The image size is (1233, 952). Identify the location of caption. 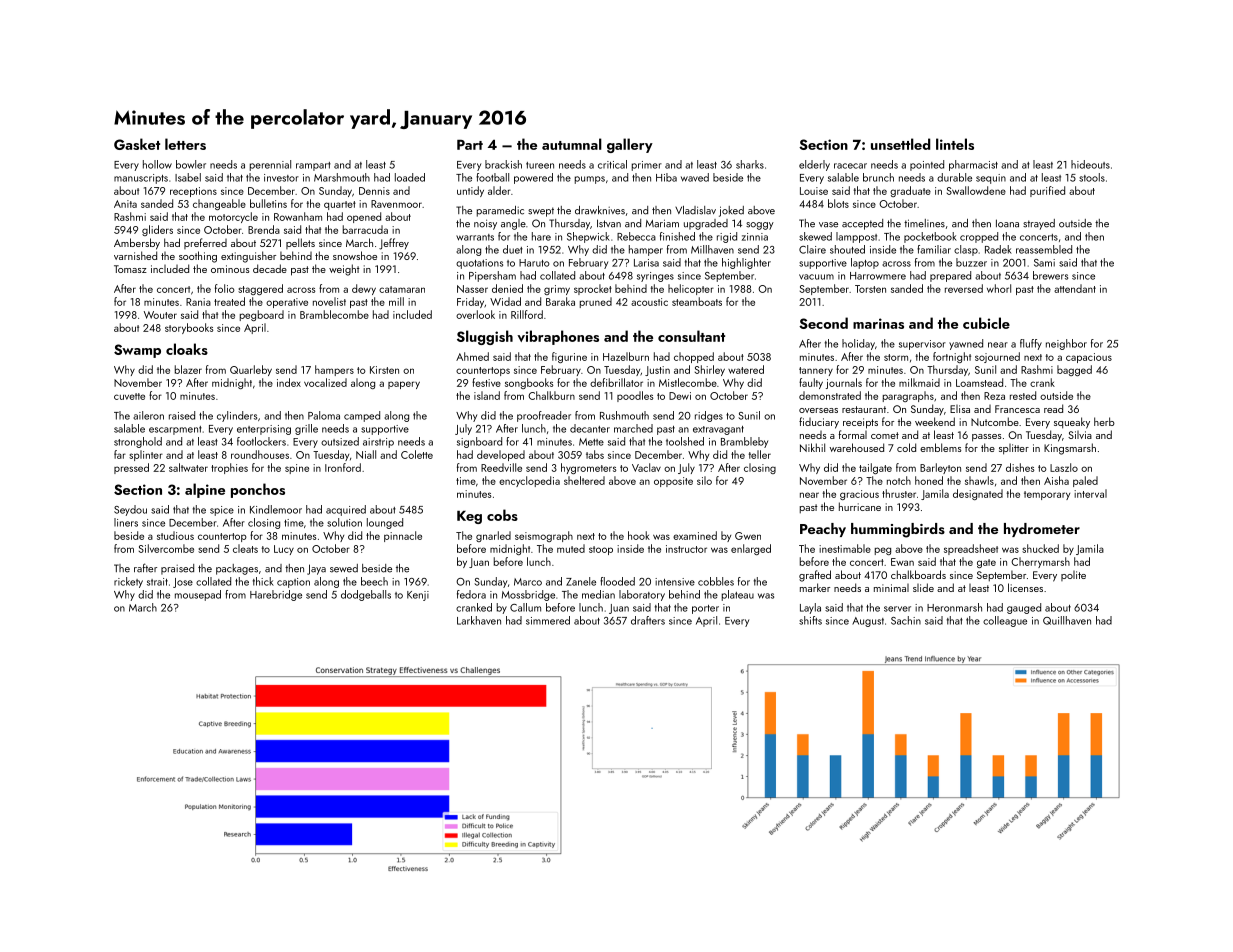
(293, 583).
